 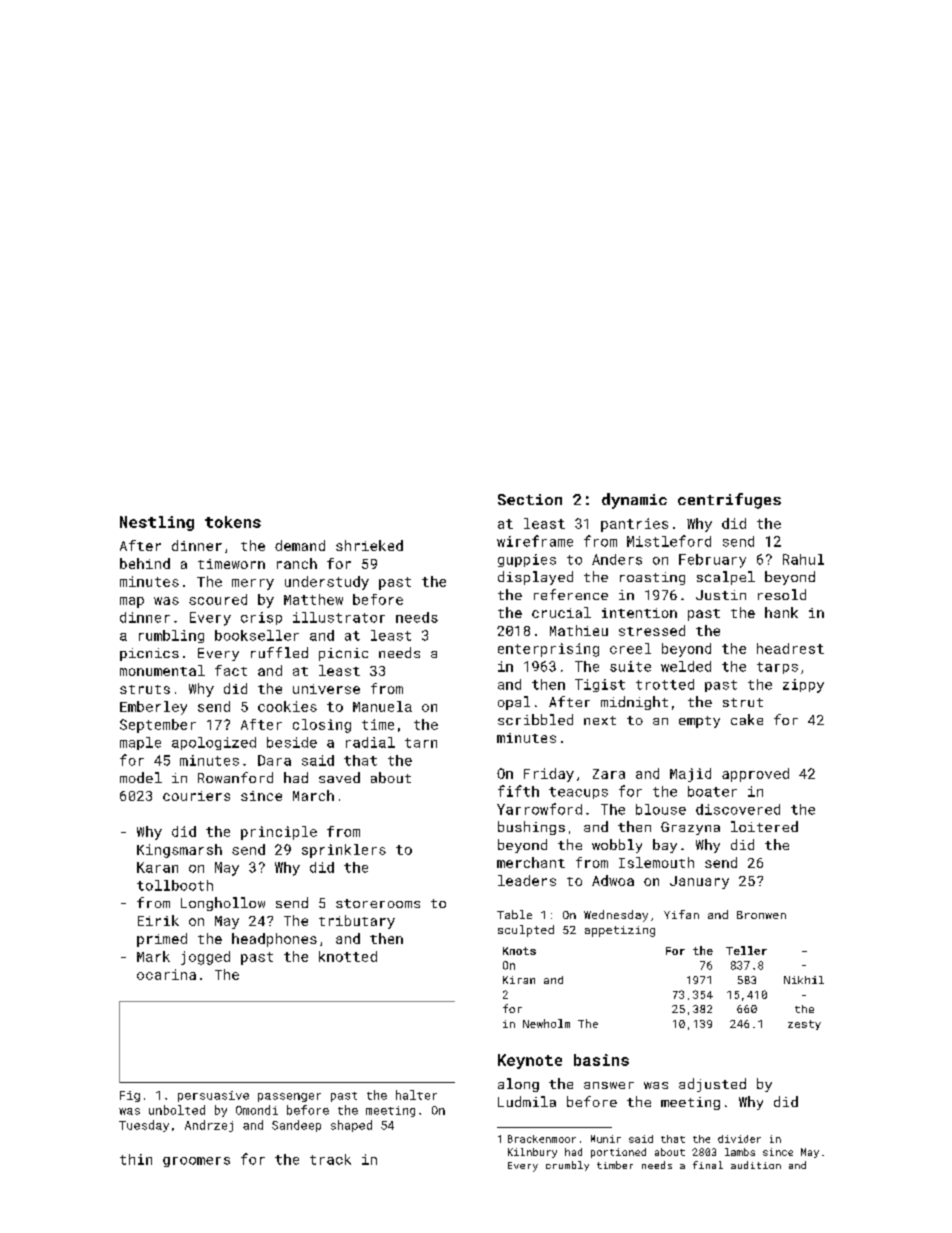 What do you see at coordinates (141, 777) in the screenshot?
I see `model` at bounding box center [141, 777].
